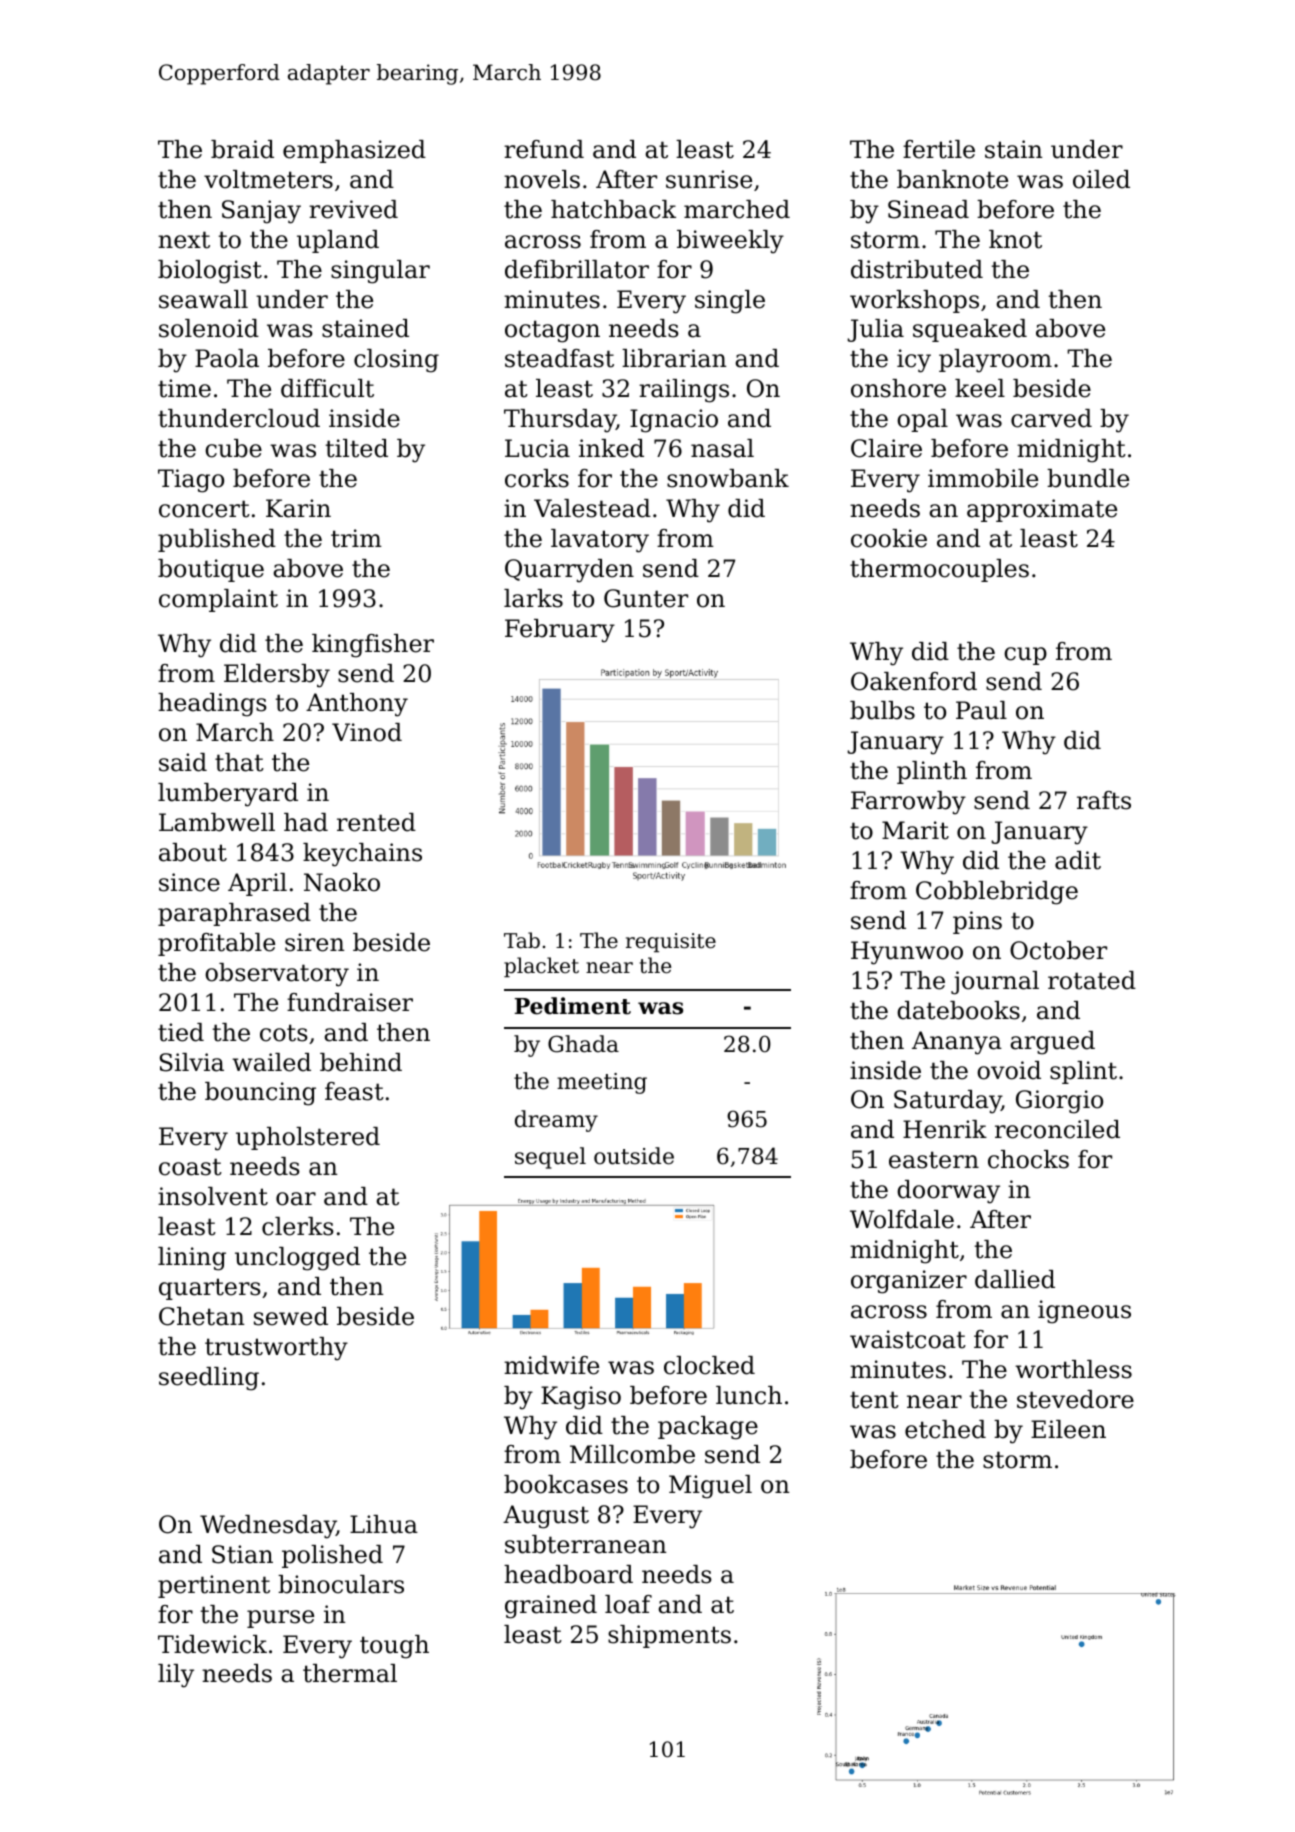  I want to click on clocked, so click(709, 1365).
